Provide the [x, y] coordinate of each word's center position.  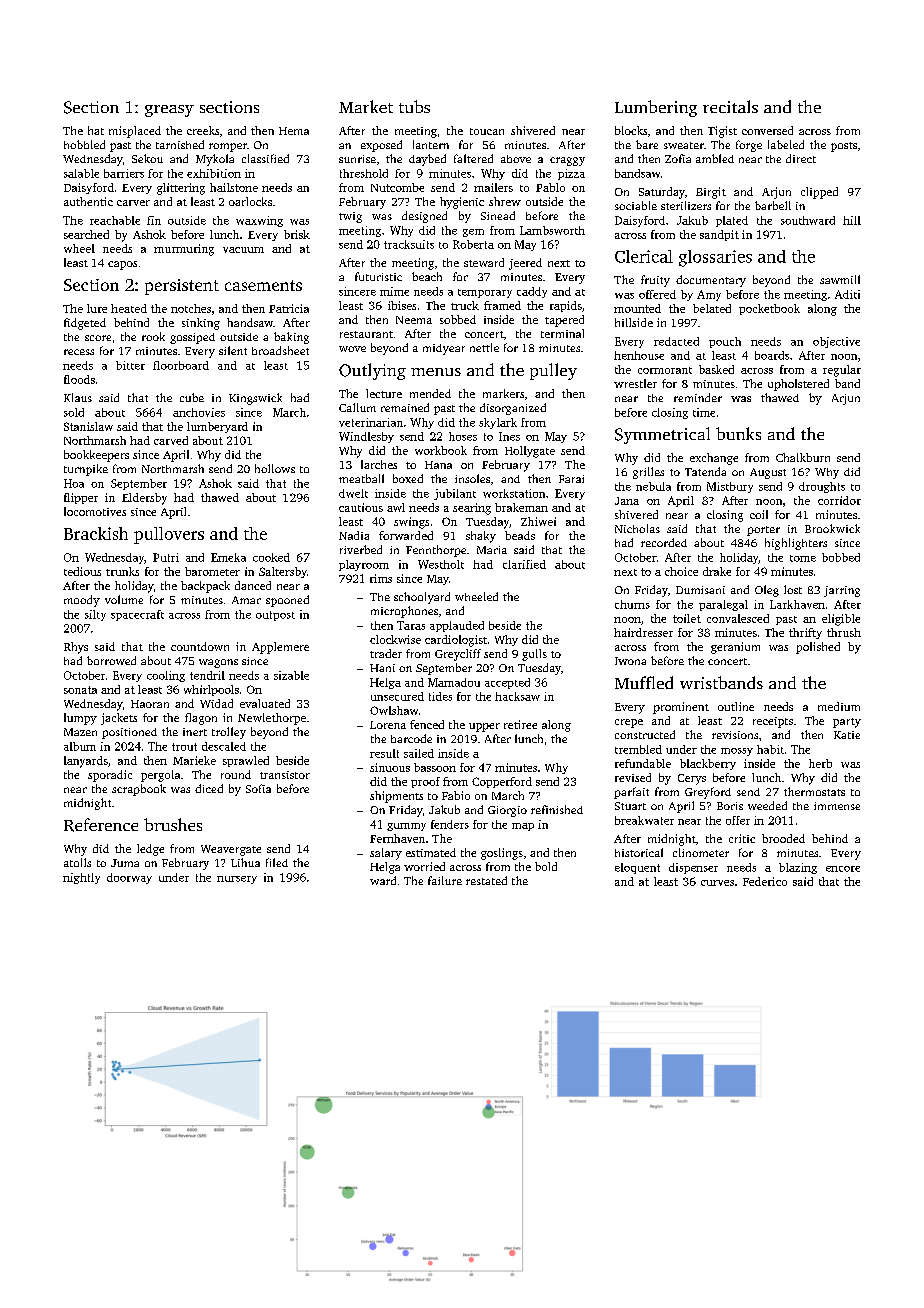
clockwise [395, 639]
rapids [566, 306]
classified [265, 158]
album [80, 746]
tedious [82, 571]
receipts [773, 722]
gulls [534, 655]
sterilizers [686, 205]
